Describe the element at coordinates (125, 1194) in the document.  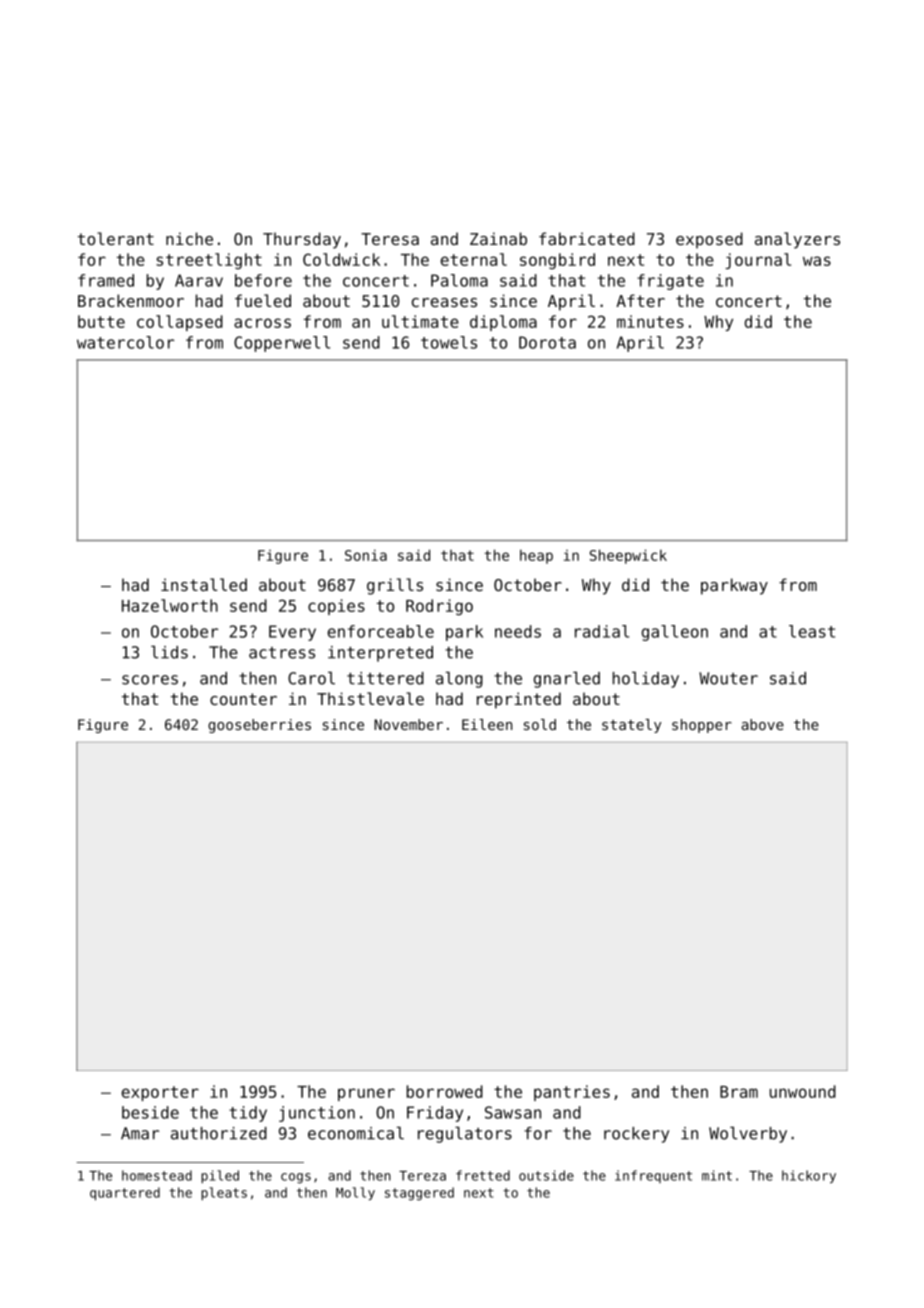
I see `quartered` at that location.
